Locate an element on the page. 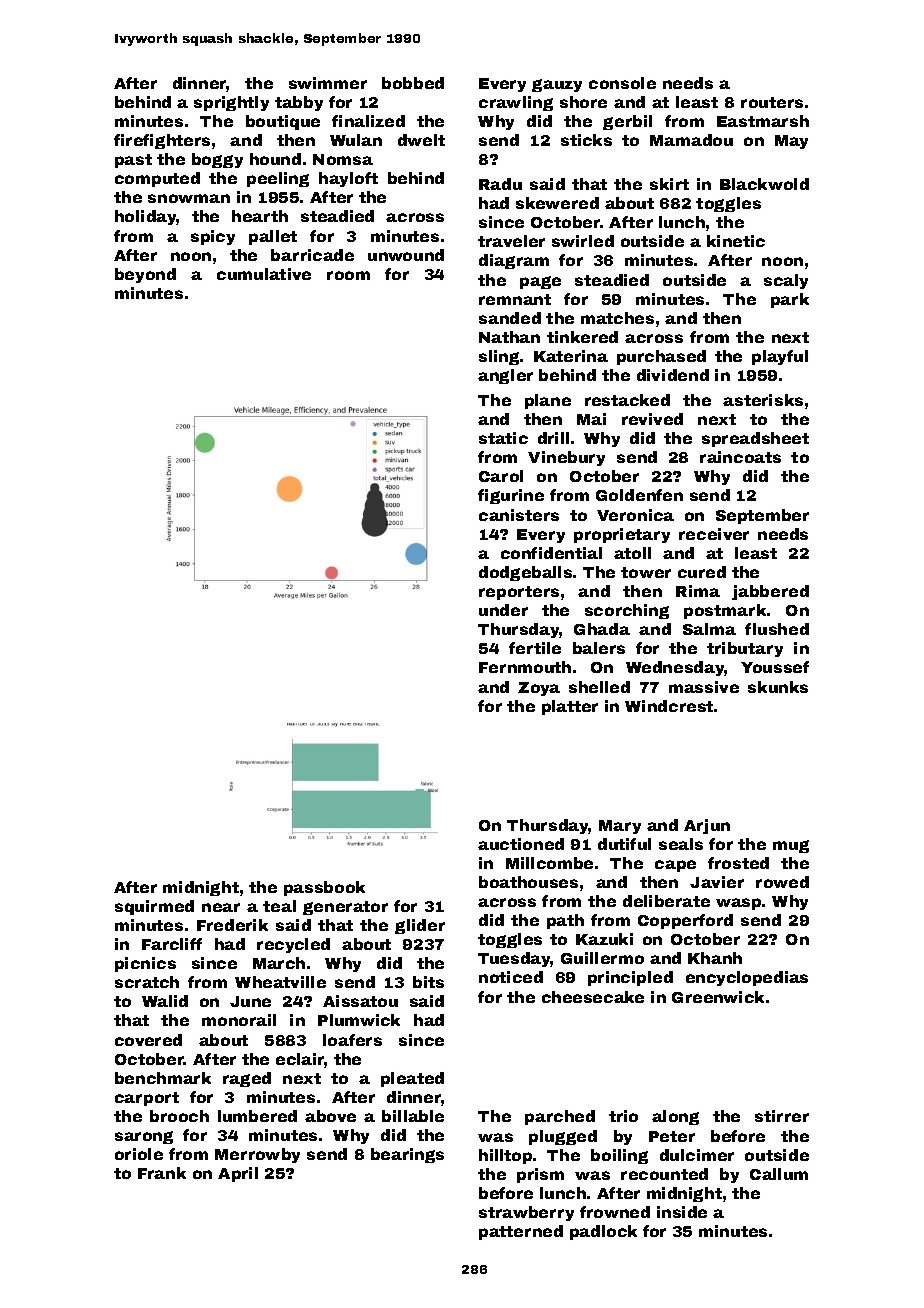 The height and width of the image is (1308, 924). receiver is located at coordinates (714, 534).
